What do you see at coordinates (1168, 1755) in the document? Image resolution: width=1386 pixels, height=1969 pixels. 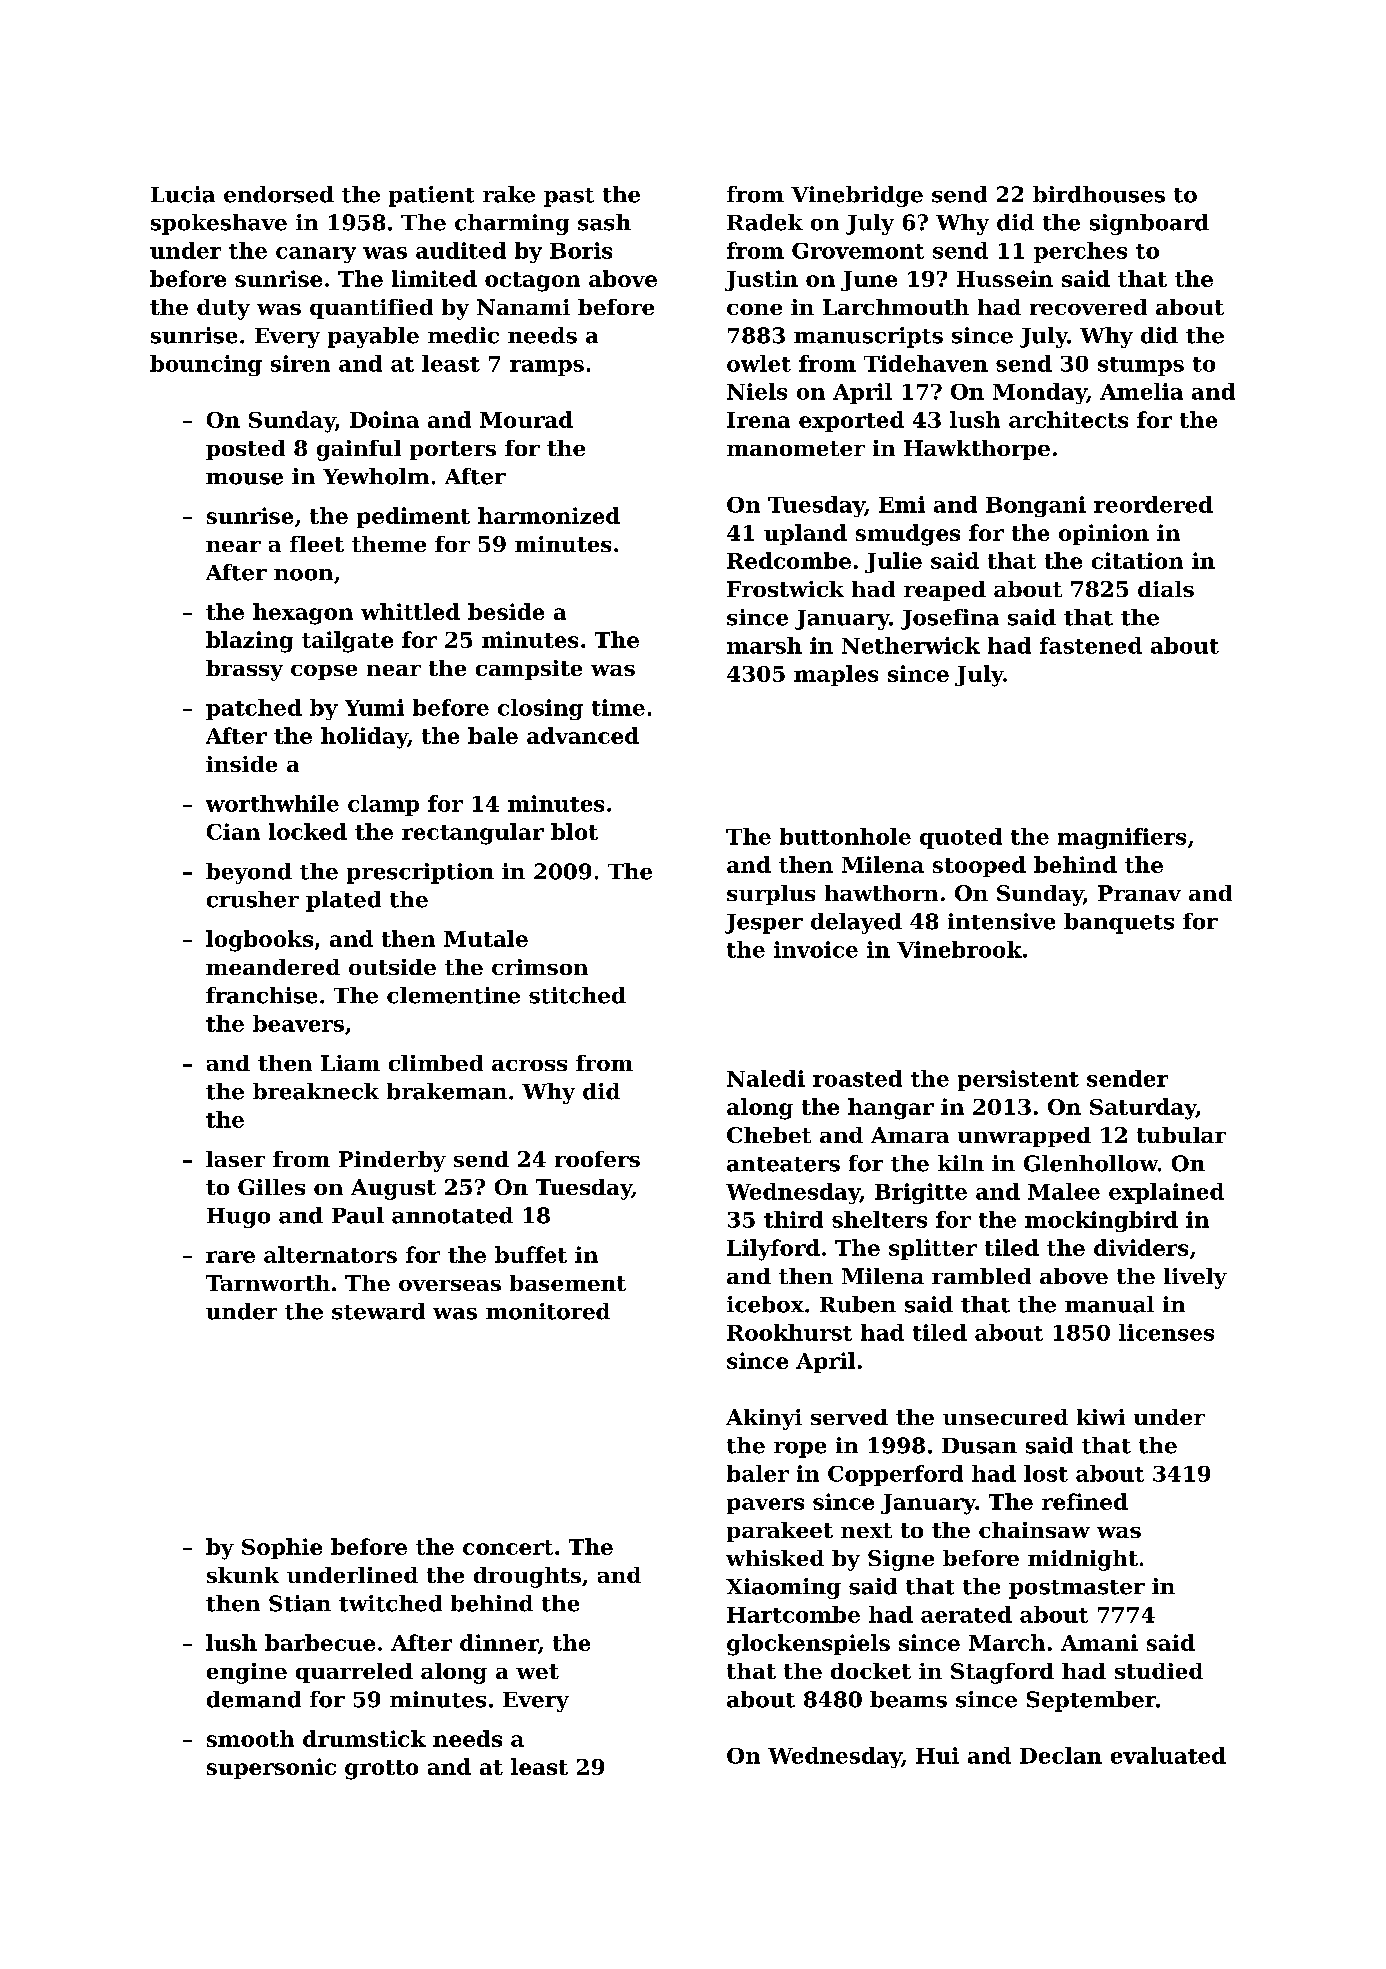 I see `evaluated` at bounding box center [1168, 1755].
